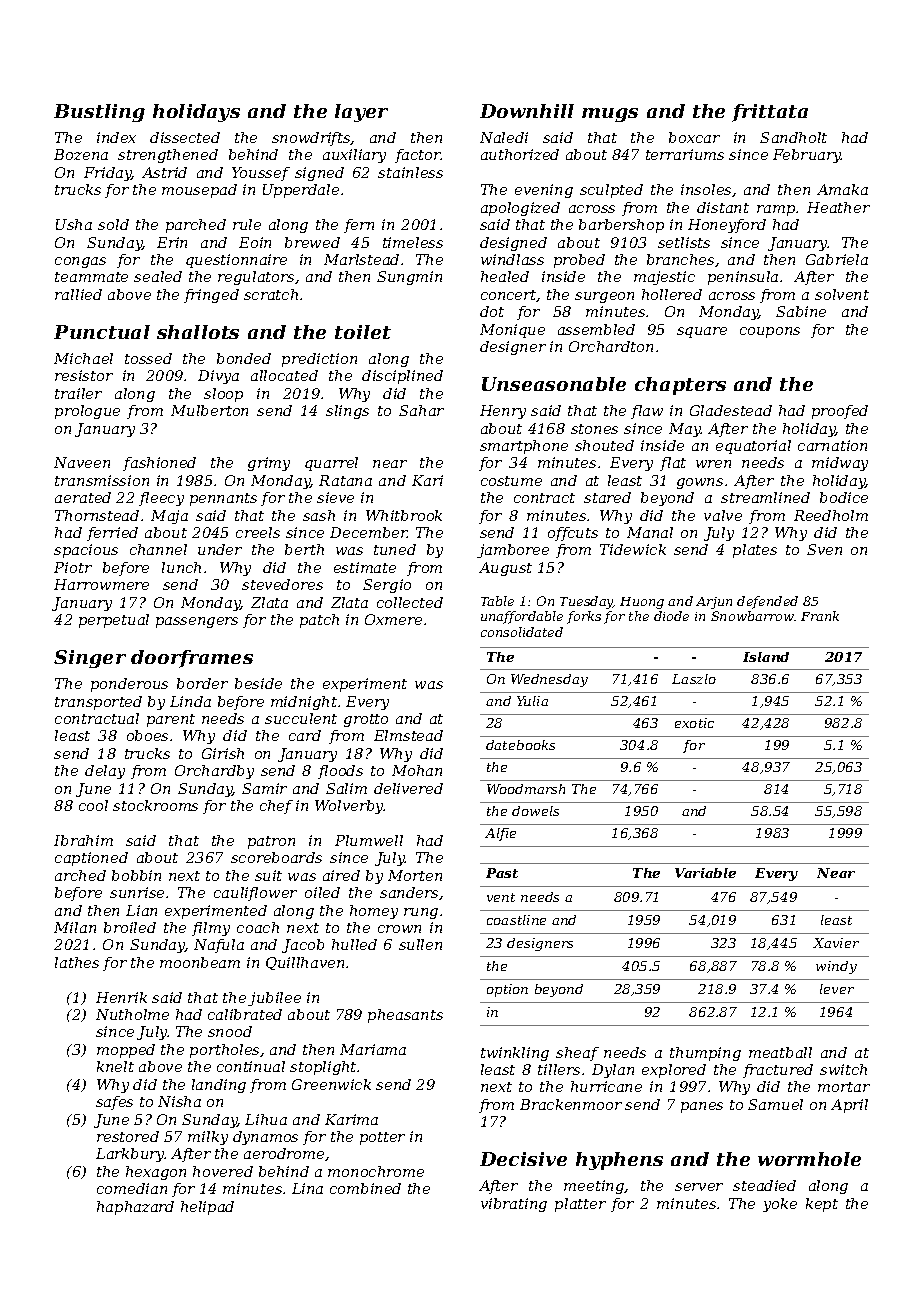 The height and width of the screenshot is (1308, 924). I want to click on streamlined, so click(765, 497).
